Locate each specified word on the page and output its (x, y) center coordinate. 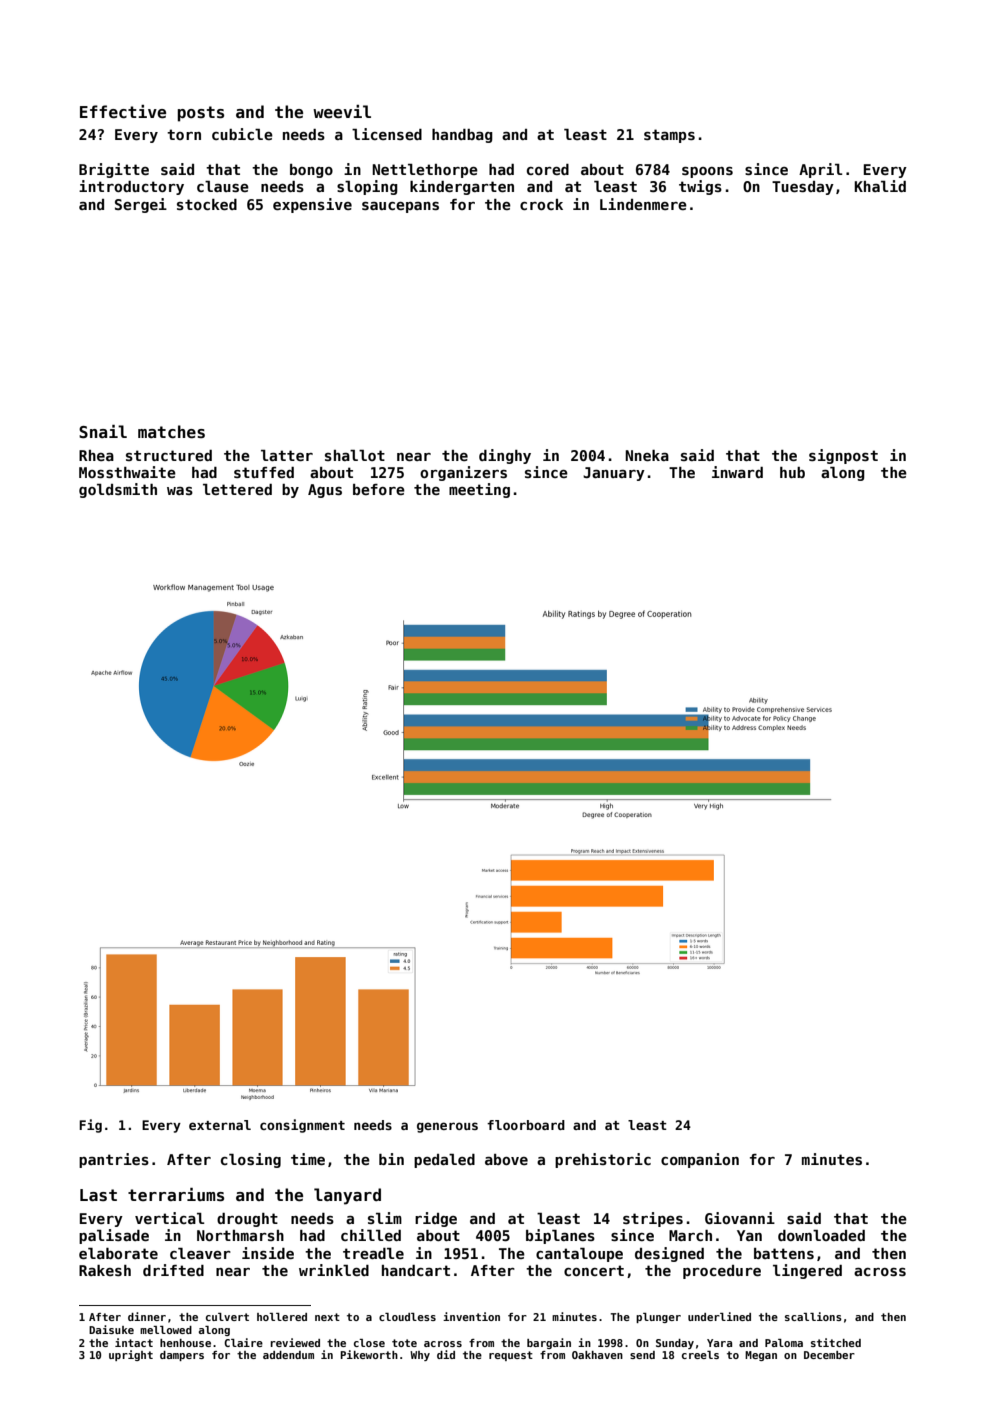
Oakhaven (597, 1355)
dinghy (505, 456)
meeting (479, 490)
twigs (700, 187)
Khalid (880, 186)
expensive (312, 205)
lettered (237, 489)
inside (268, 1253)
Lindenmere (643, 204)
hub (792, 472)
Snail (103, 432)
